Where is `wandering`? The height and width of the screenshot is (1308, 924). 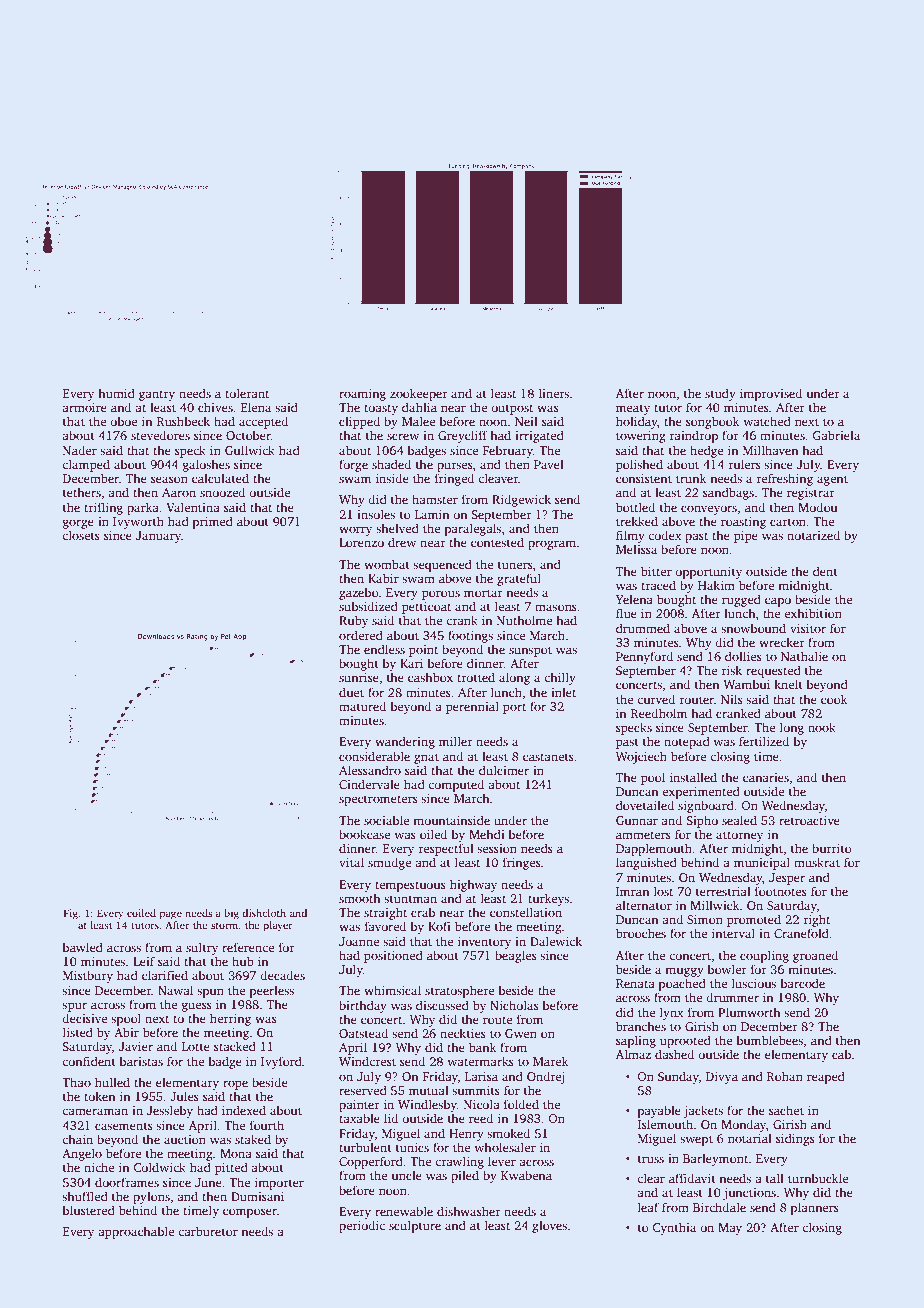 wandering is located at coordinates (405, 742).
